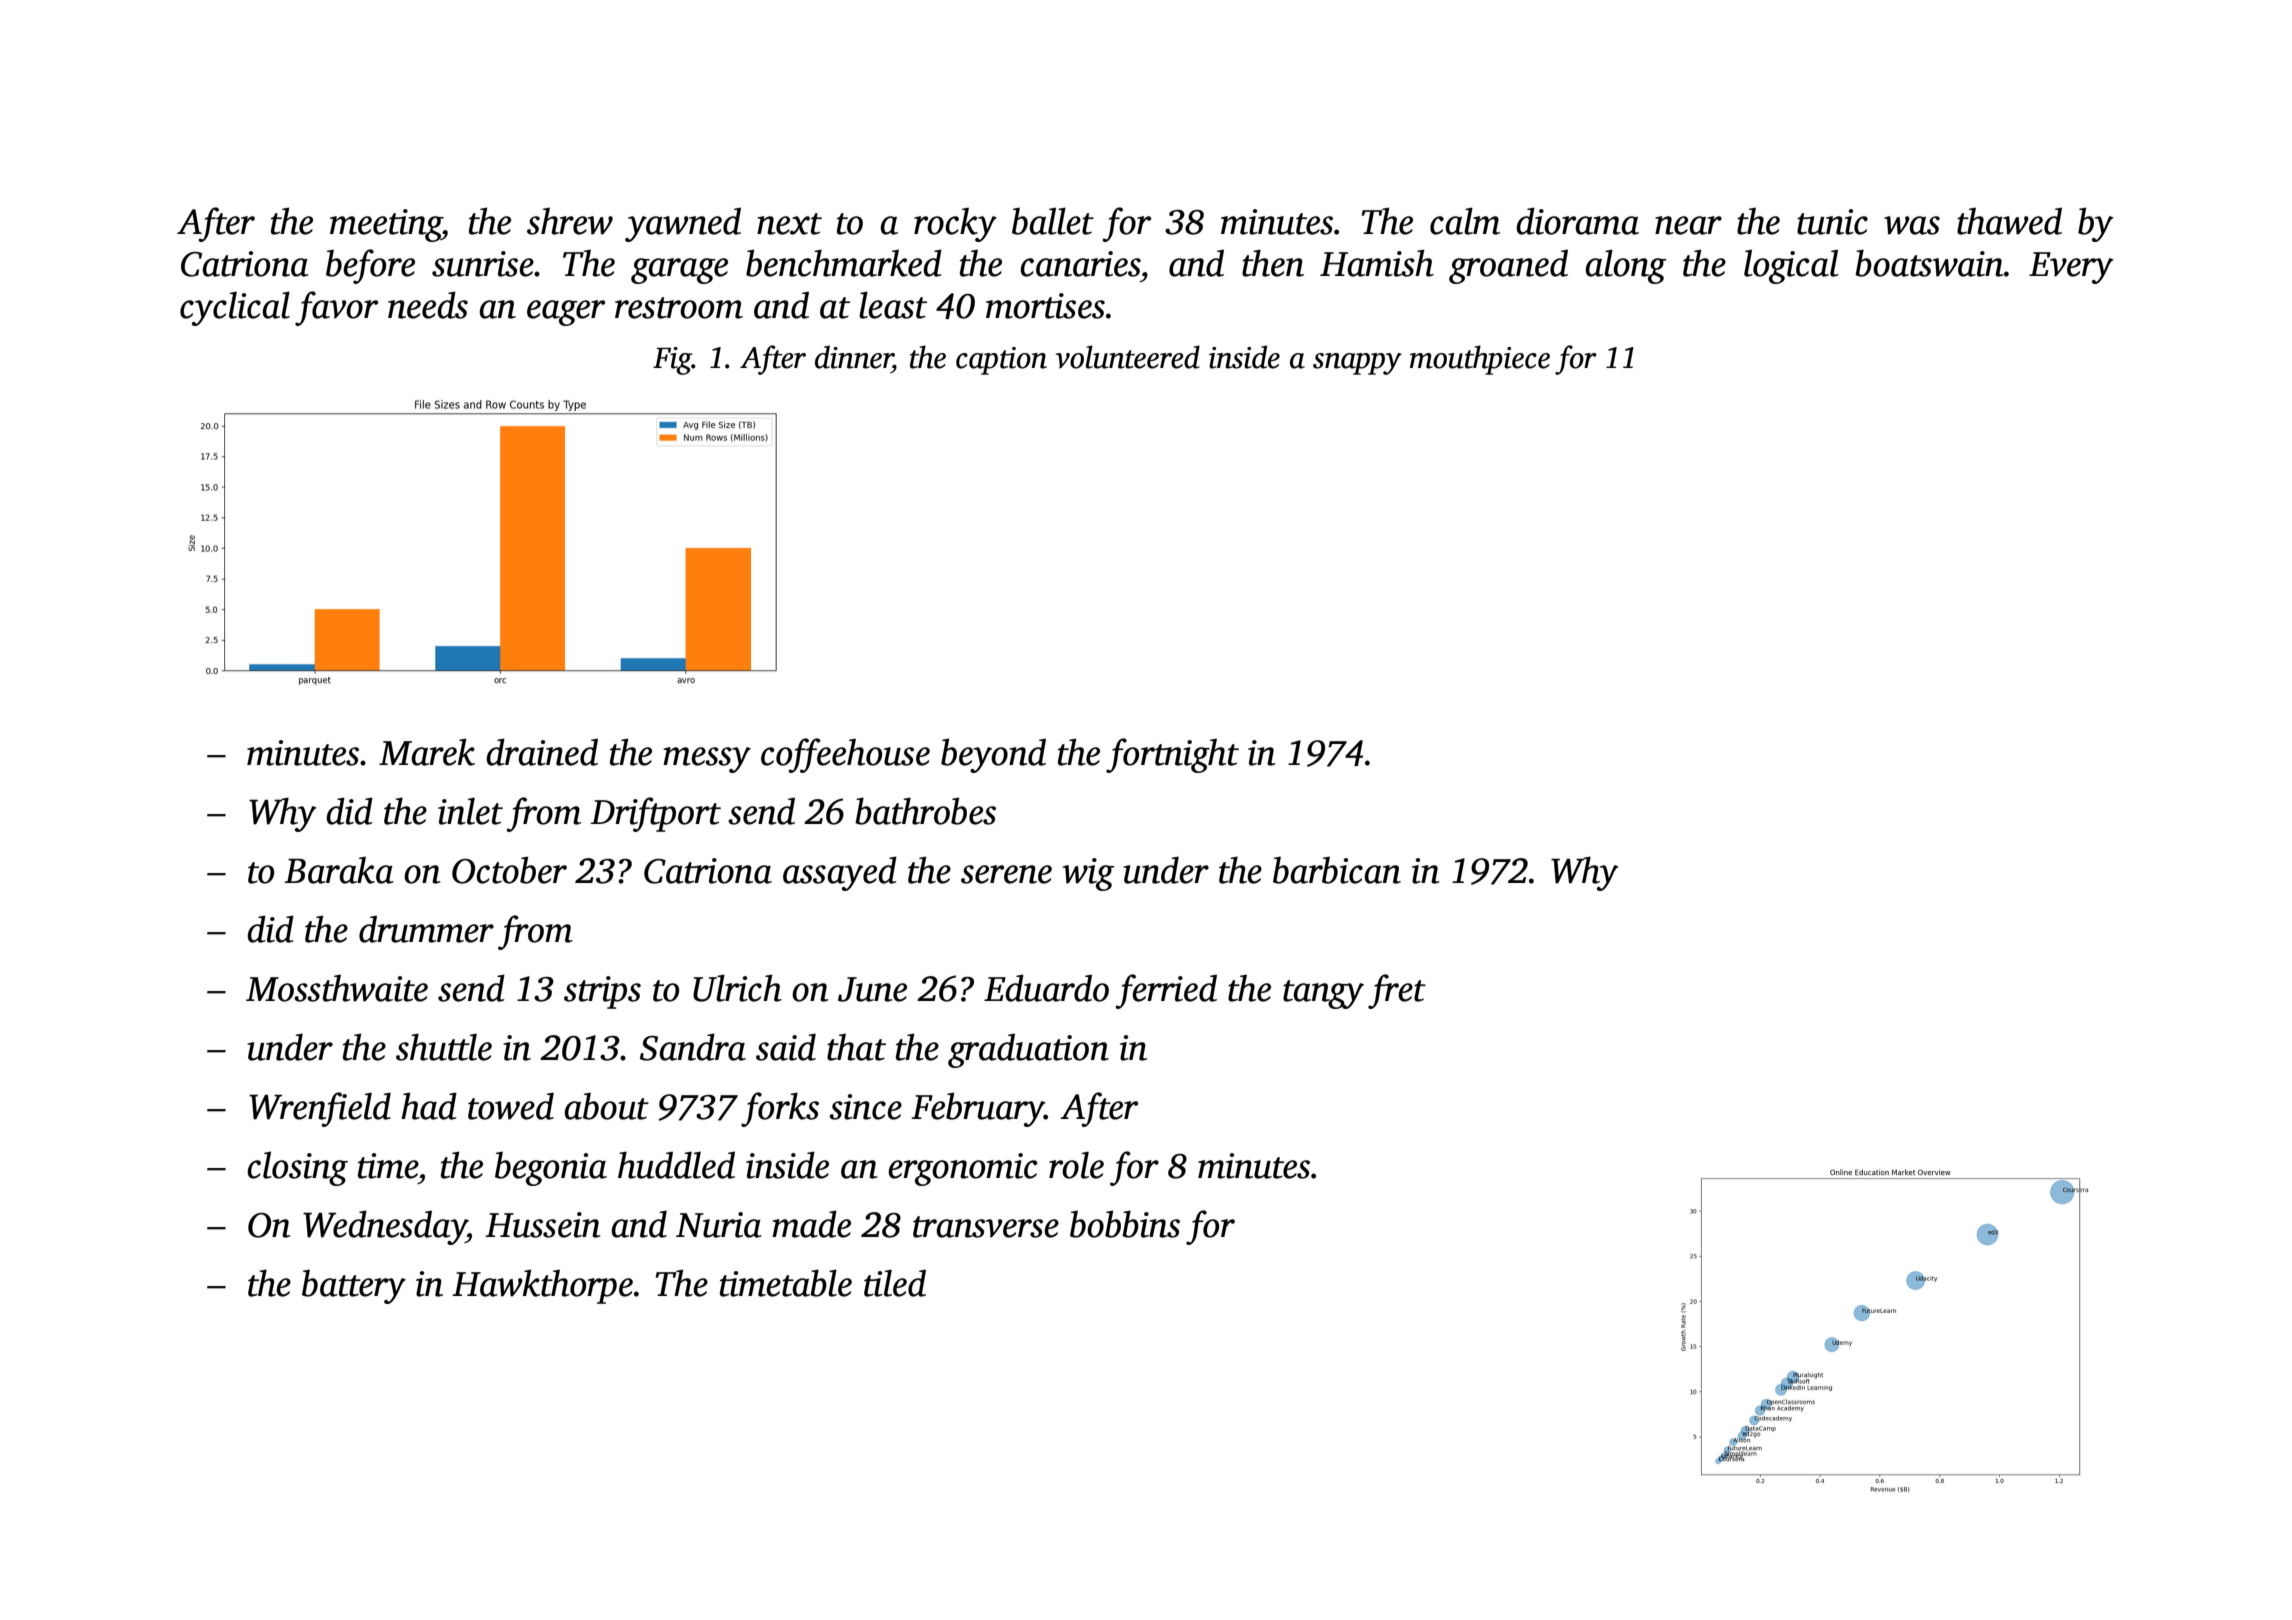 The width and height of the document is (2292, 1620). What do you see at coordinates (1791, 266) in the document?
I see `logical` at bounding box center [1791, 266].
